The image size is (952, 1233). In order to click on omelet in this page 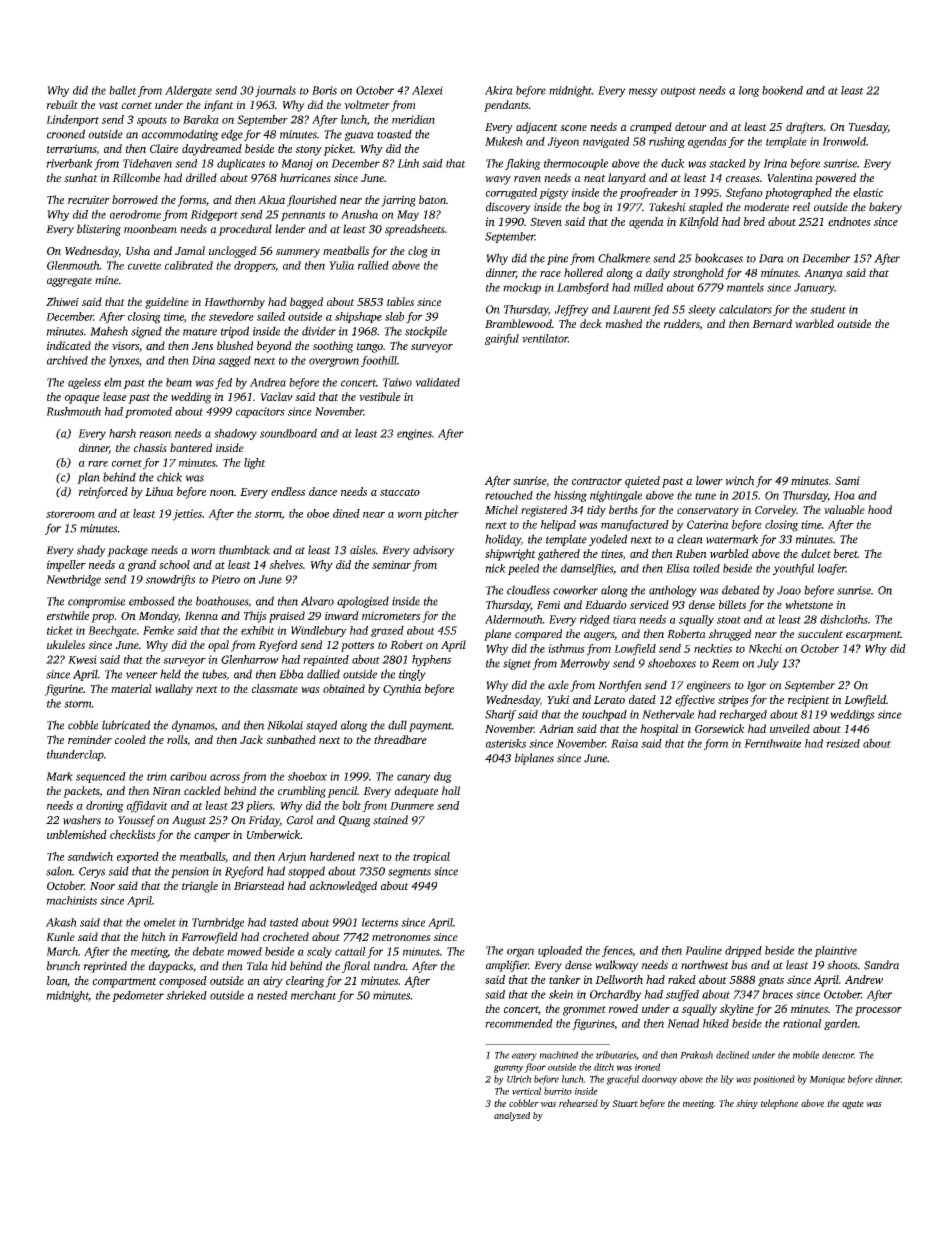, I will do `click(160, 922)`.
